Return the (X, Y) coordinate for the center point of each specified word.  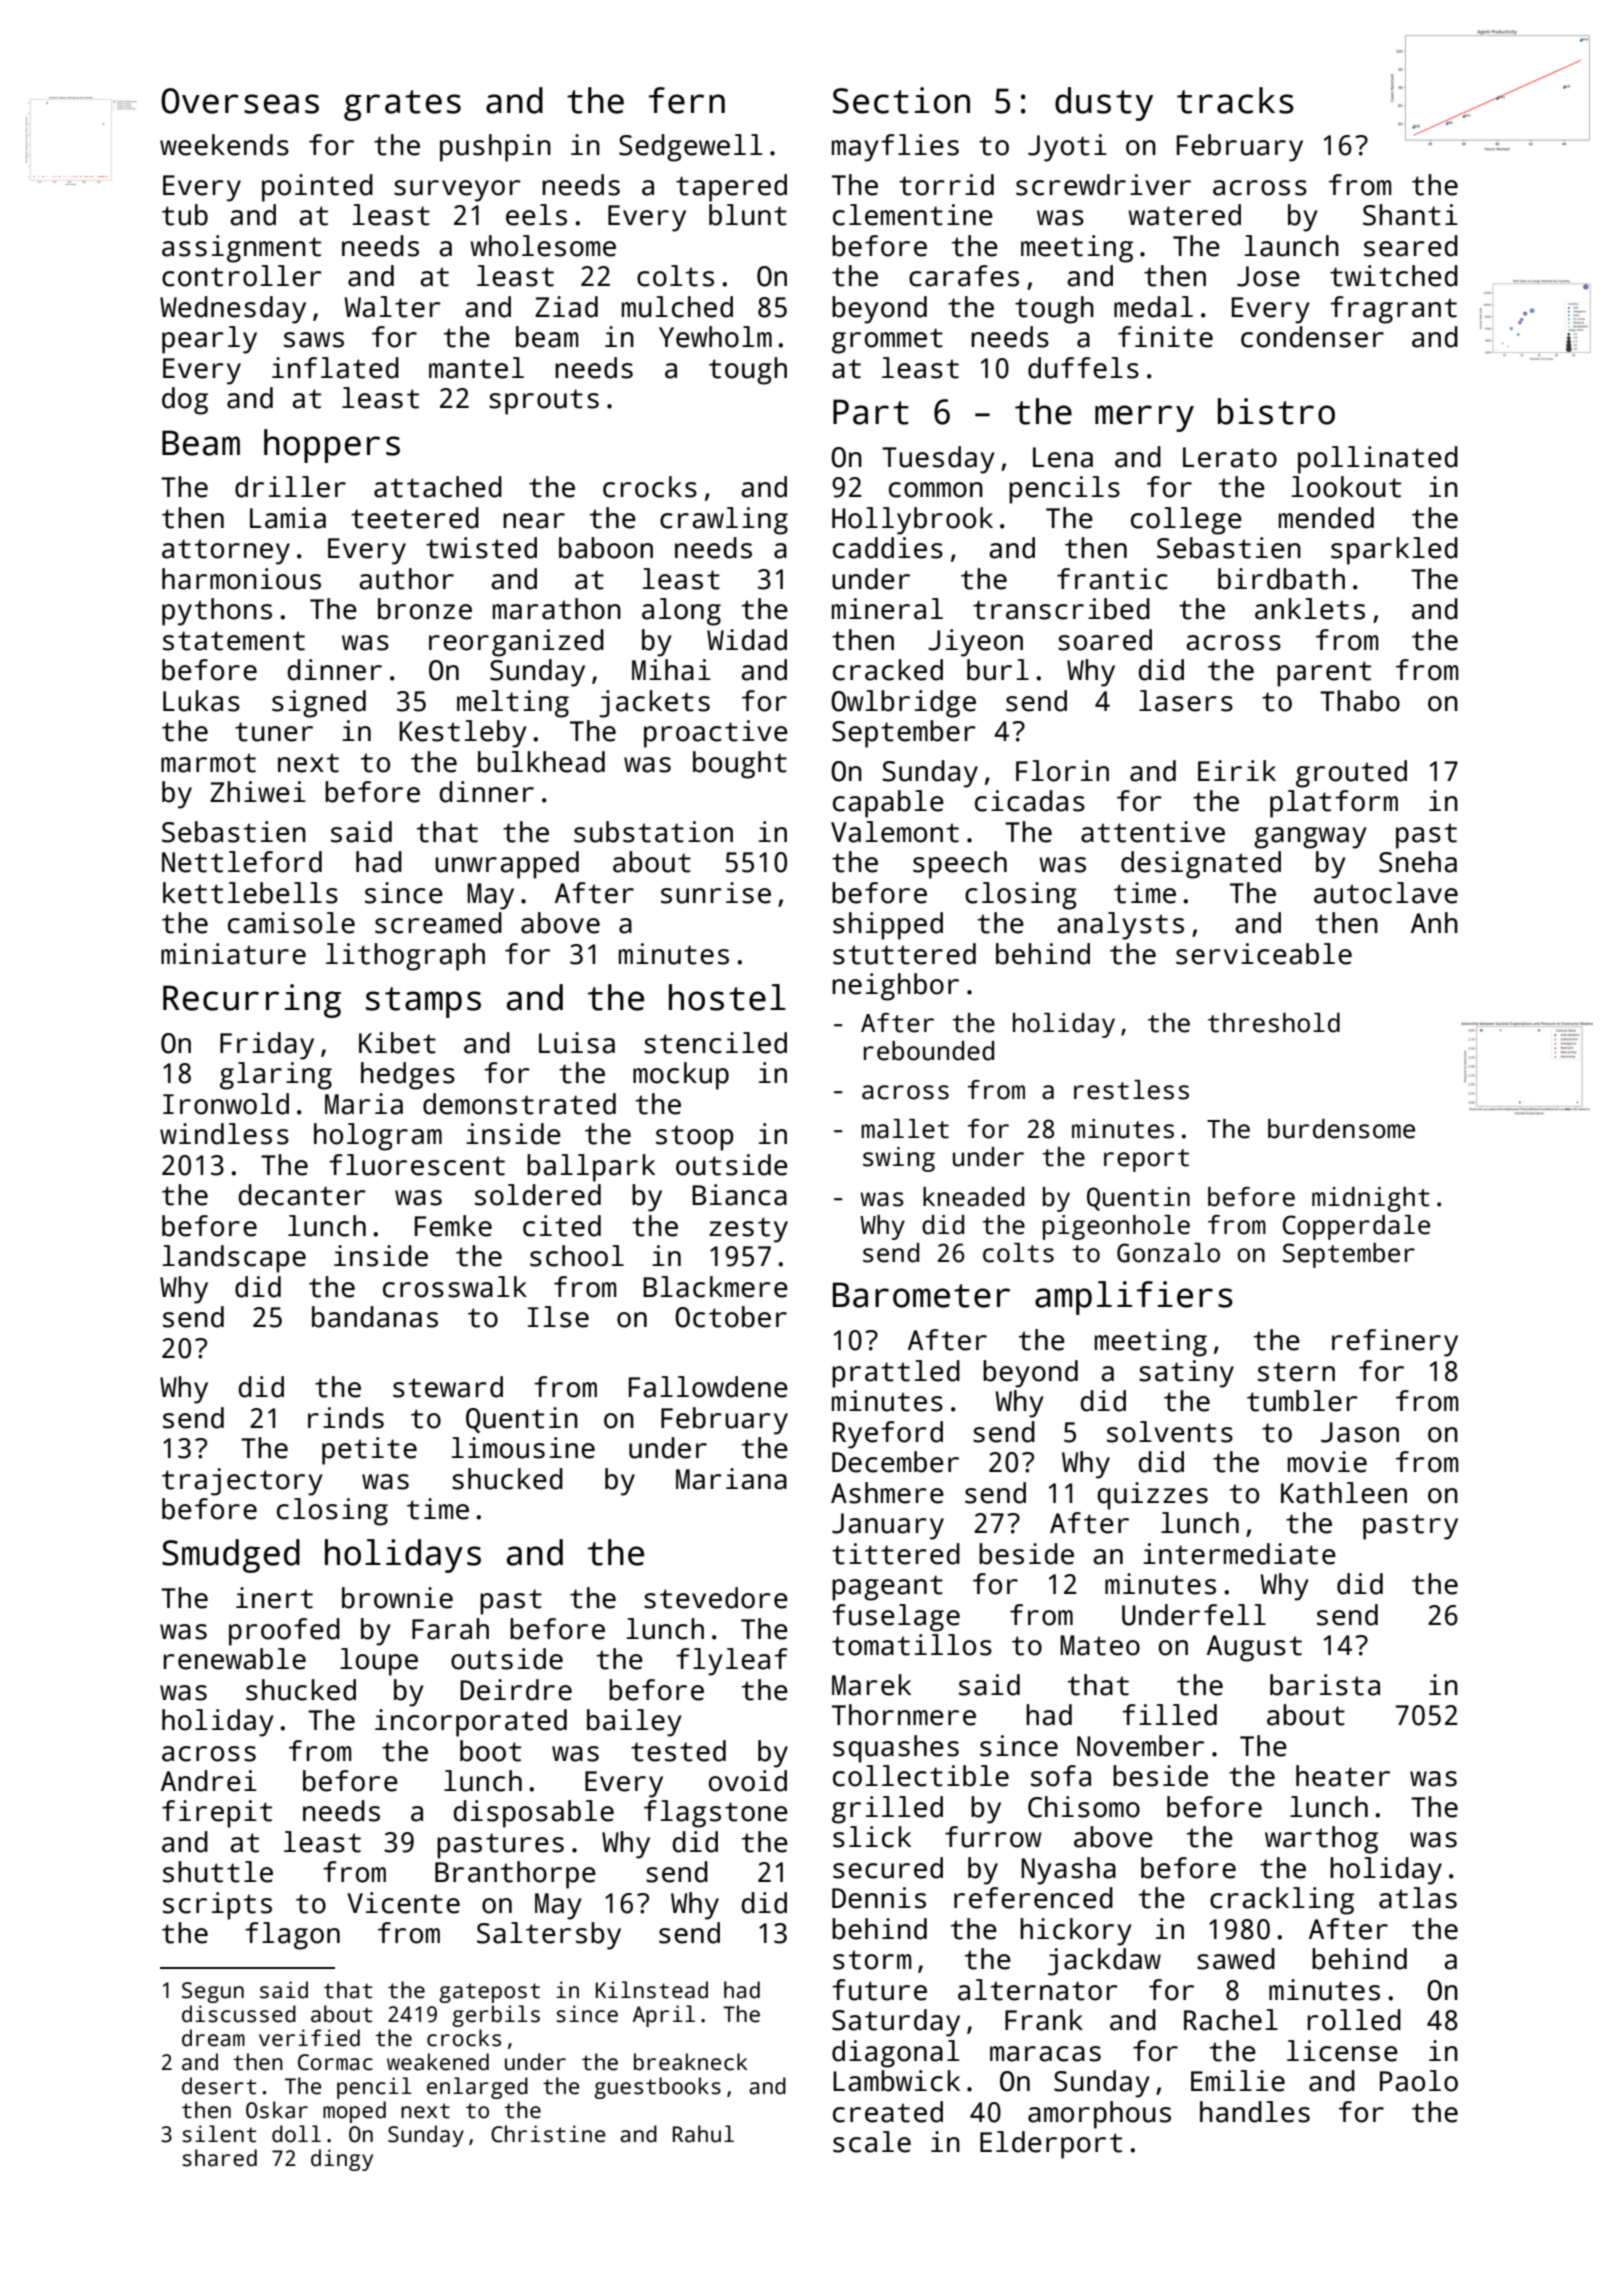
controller (242, 276)
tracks (1235, 100)
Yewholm (715, 337)
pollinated (1378, 460)
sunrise (716, 893)
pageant (887, 1588)
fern (687, 100)
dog (185, 401)
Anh (1434, 922)
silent (219, 2134)
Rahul (703, 2134)
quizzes (1152, 1496)
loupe (379, 1662)
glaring (276, 1076)
